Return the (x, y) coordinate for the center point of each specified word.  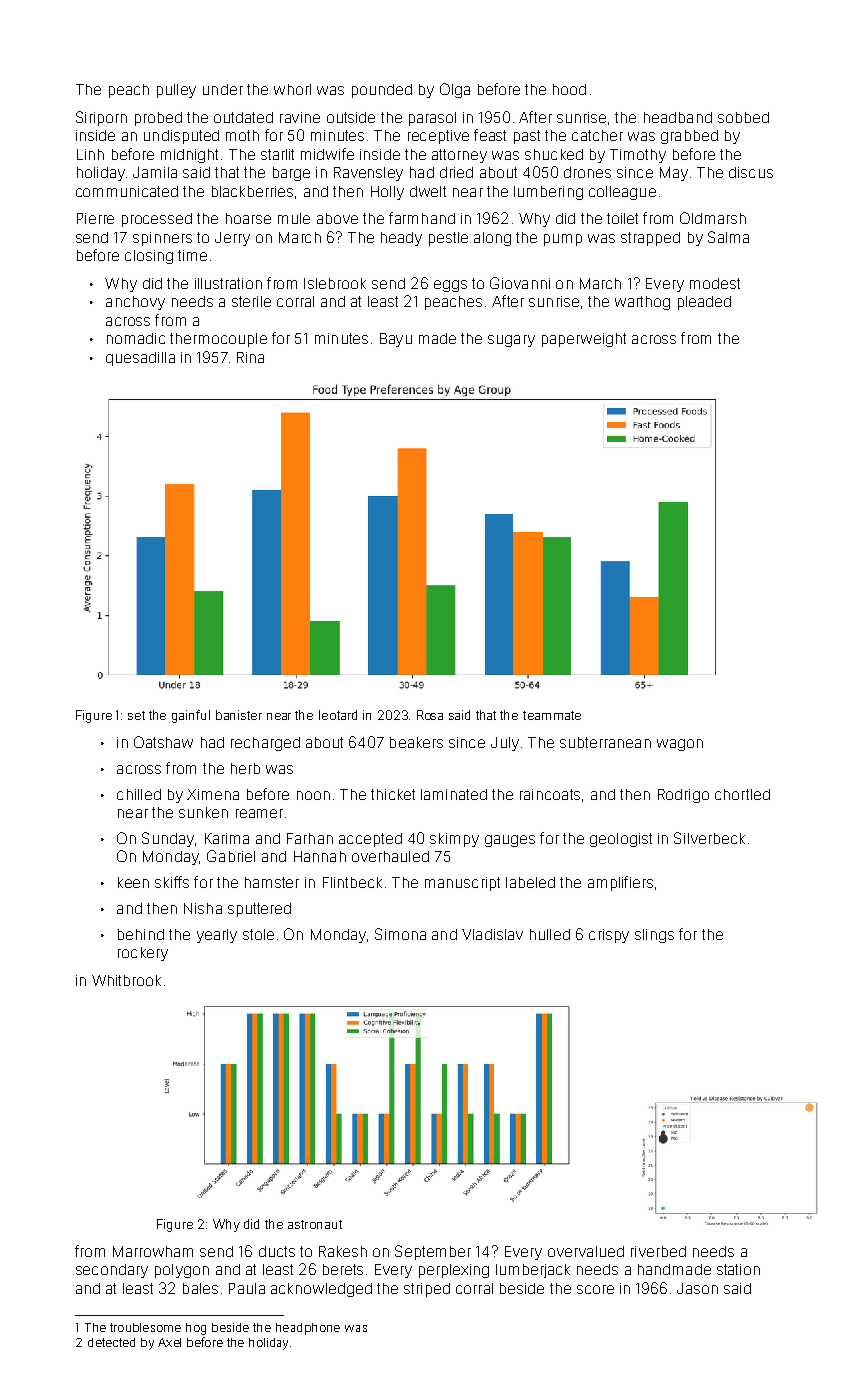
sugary (511, 341)
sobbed (743, 117)
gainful (191, 716)
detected (111, 1342)
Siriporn (101, 118)
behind (141, 934)
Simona (400, 934)
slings (654, 936)
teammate (552, 715)
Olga (455, 90)
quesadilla (140, 359)
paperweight (584, 340)
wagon (680, 745)
